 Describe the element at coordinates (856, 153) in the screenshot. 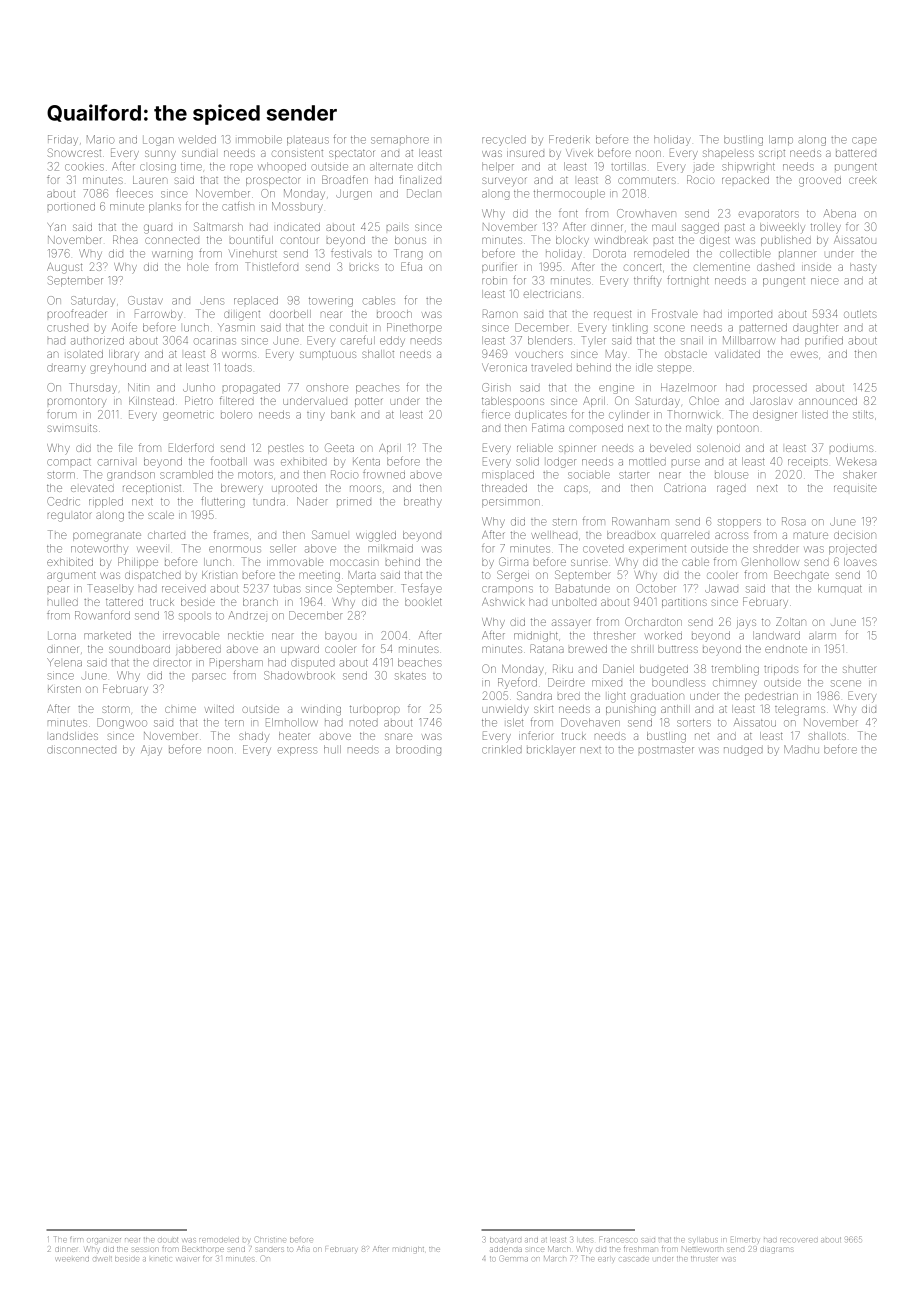

I see `battered` at that location.
